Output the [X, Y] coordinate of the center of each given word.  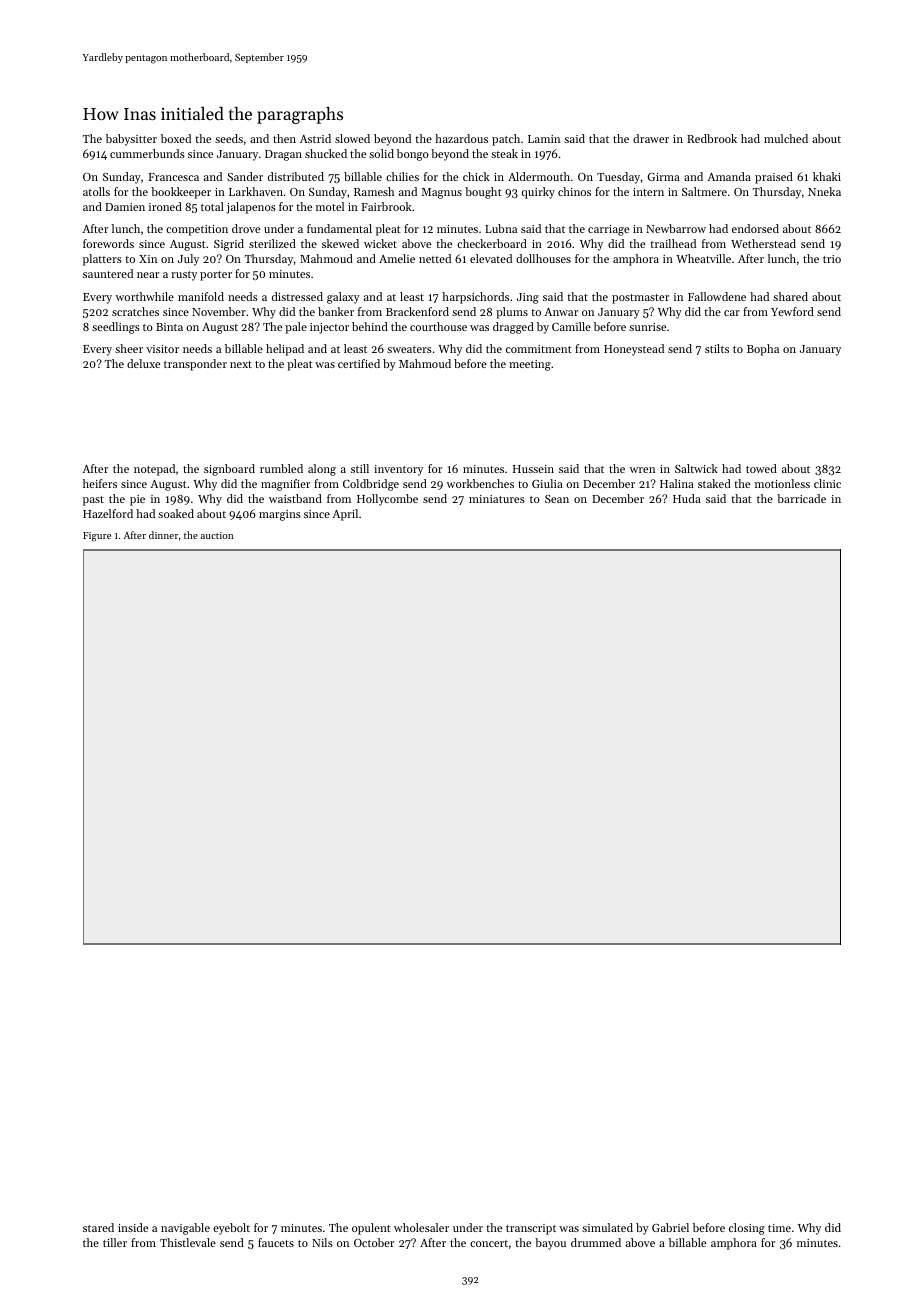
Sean [557, 499]
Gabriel [670, 1227]
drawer [651, 138]
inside [133, 1227]
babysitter [131, 140]
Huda [687, 498]
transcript [531, 1229]
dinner [163, 535]
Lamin [544, 139]
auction [217, 535]
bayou [550, 1244]
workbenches [480, 483]
